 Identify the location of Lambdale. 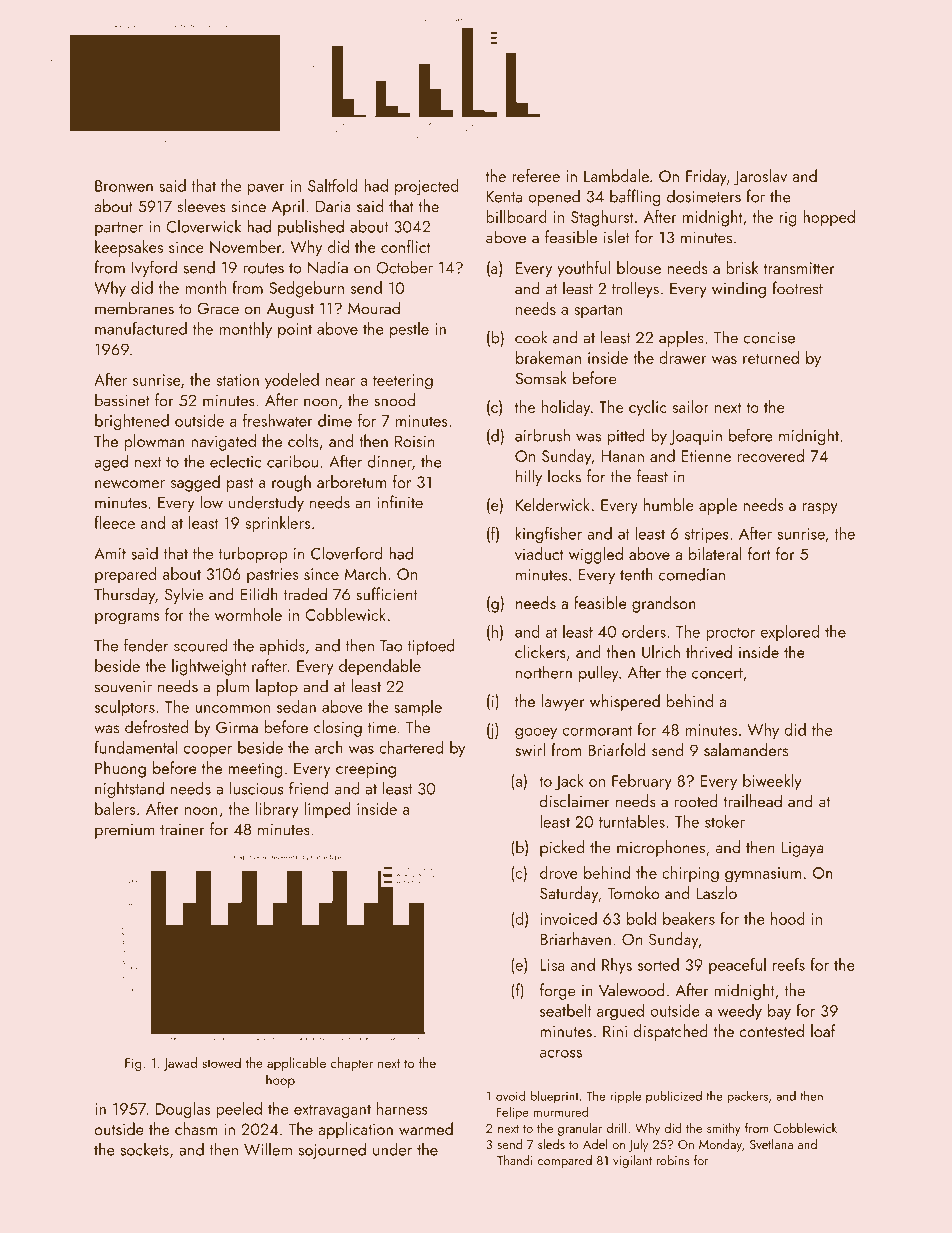
(616, 175).
